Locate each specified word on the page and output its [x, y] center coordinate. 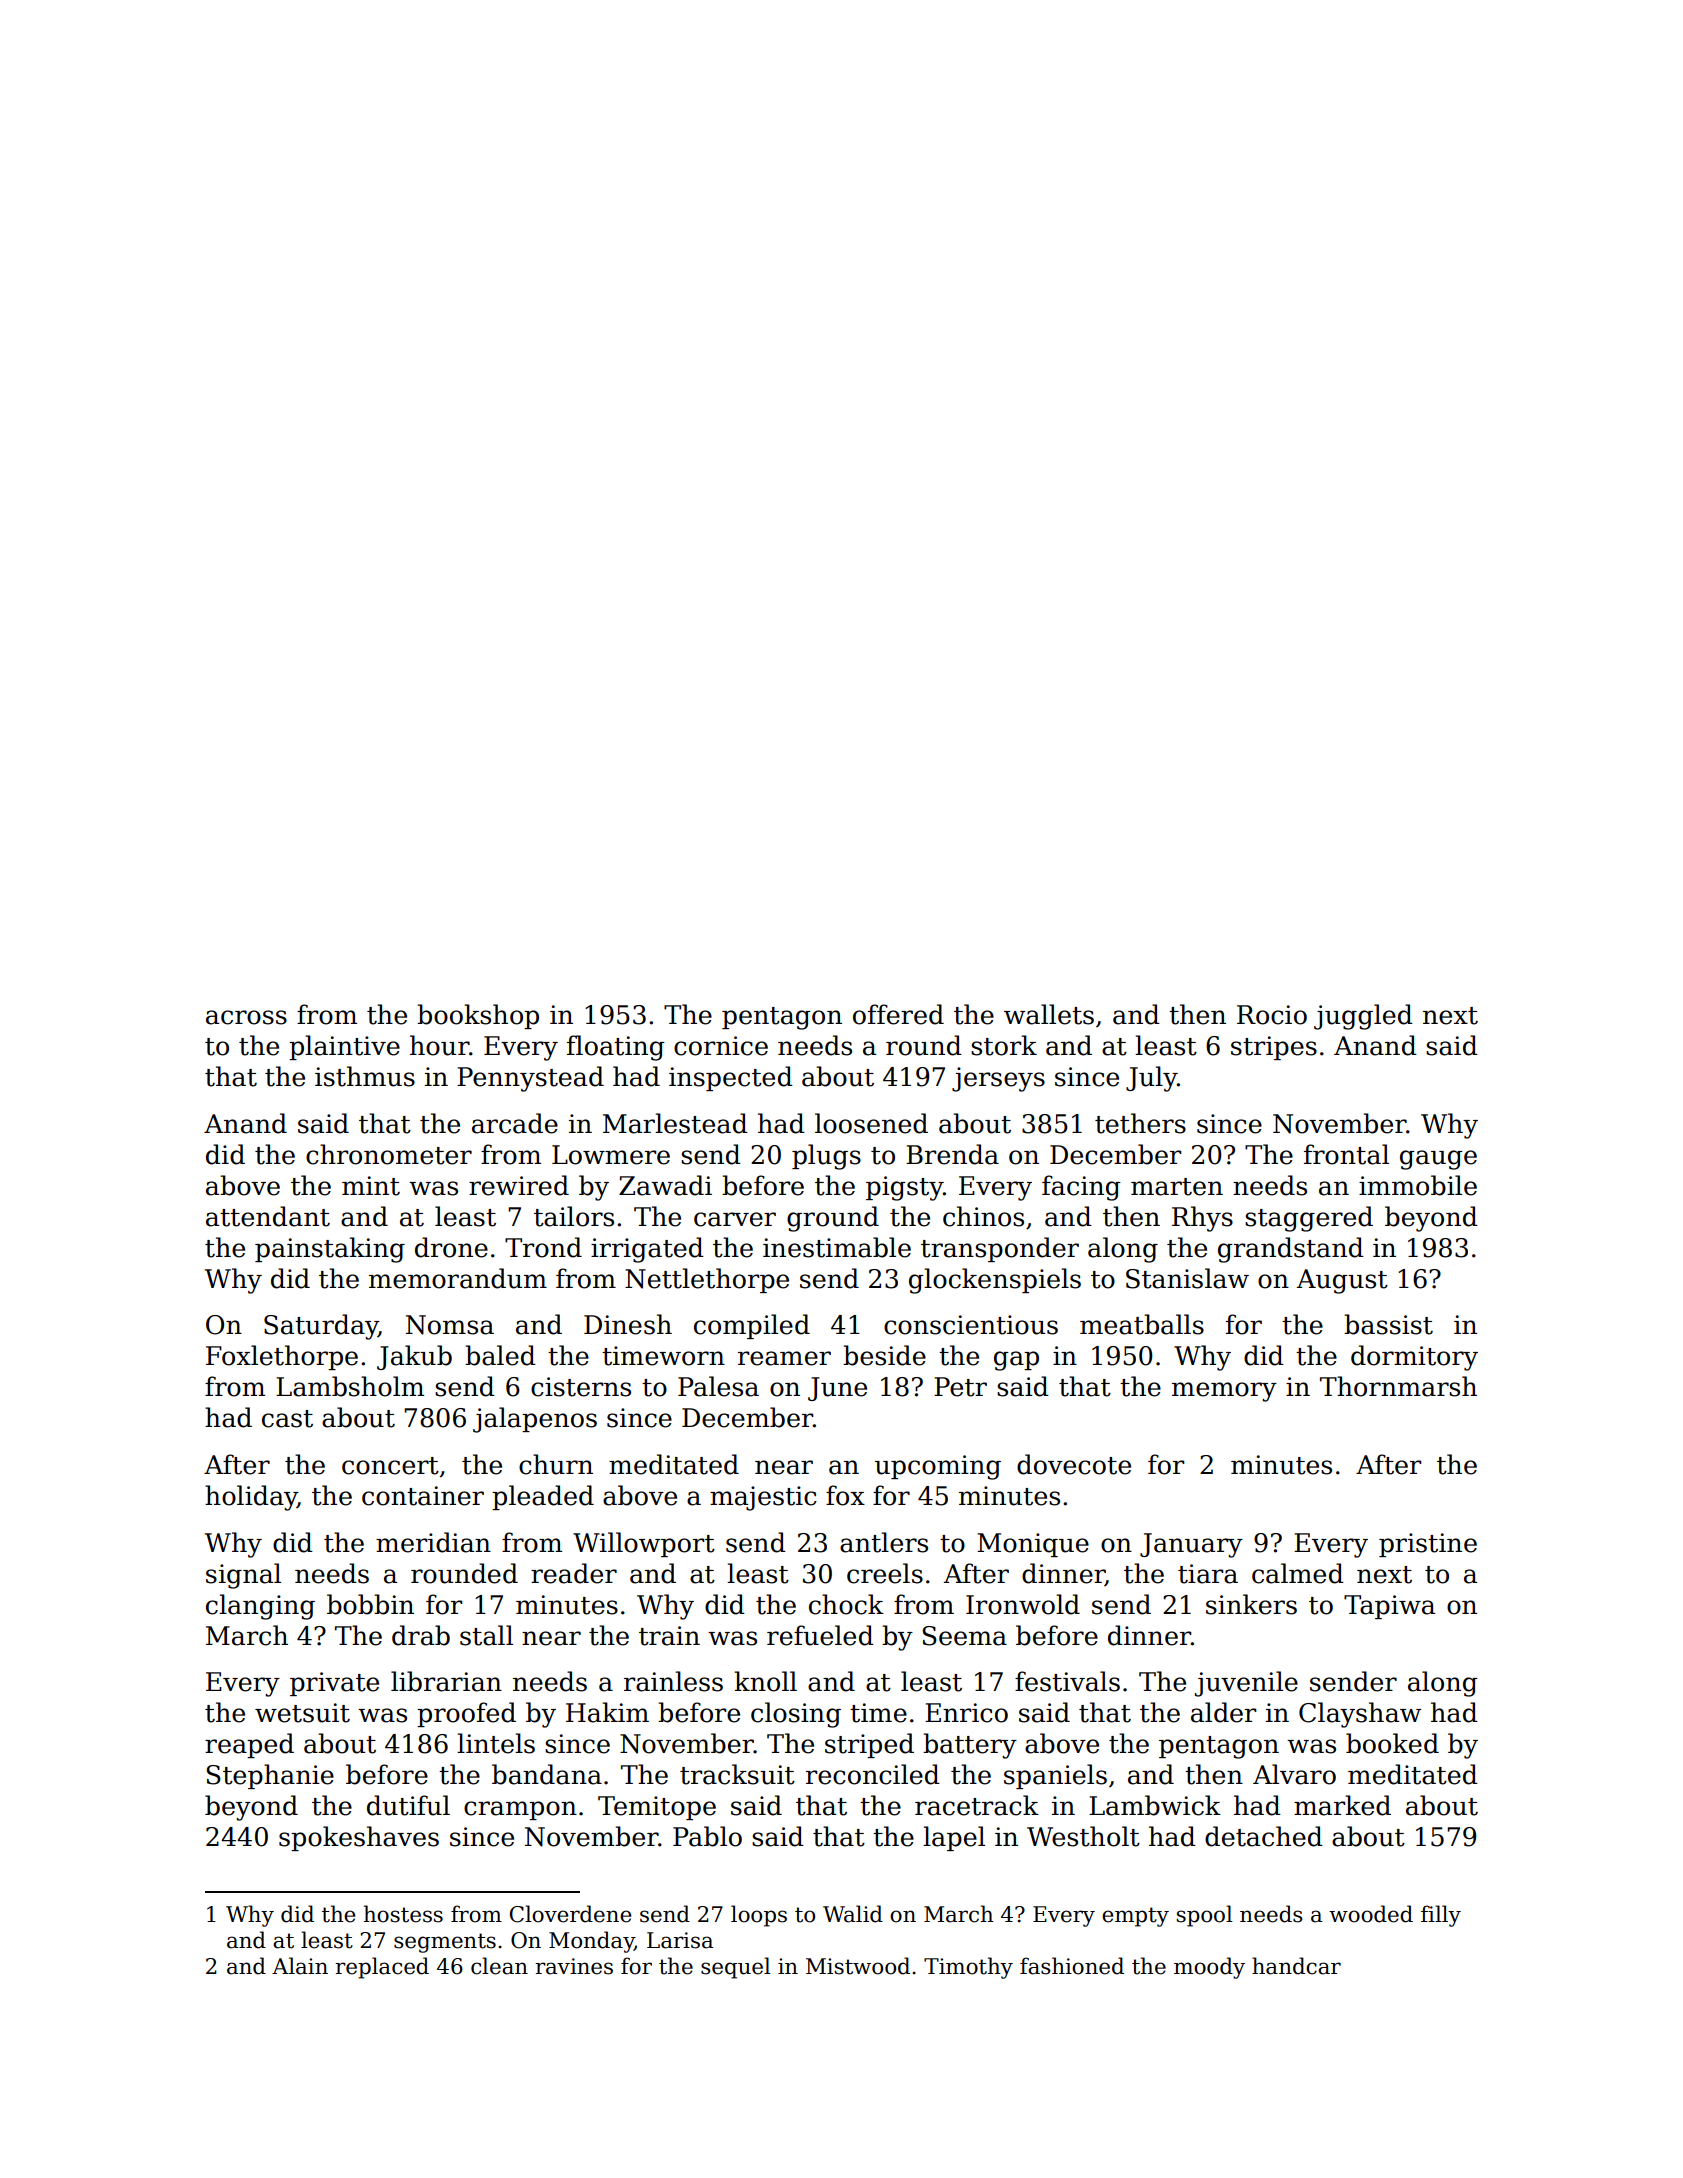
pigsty [904, 1188]
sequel [736, 1968]
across [246, 1017]
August [1342, 1281]
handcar [1296, 1966]
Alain [300, 1966]
